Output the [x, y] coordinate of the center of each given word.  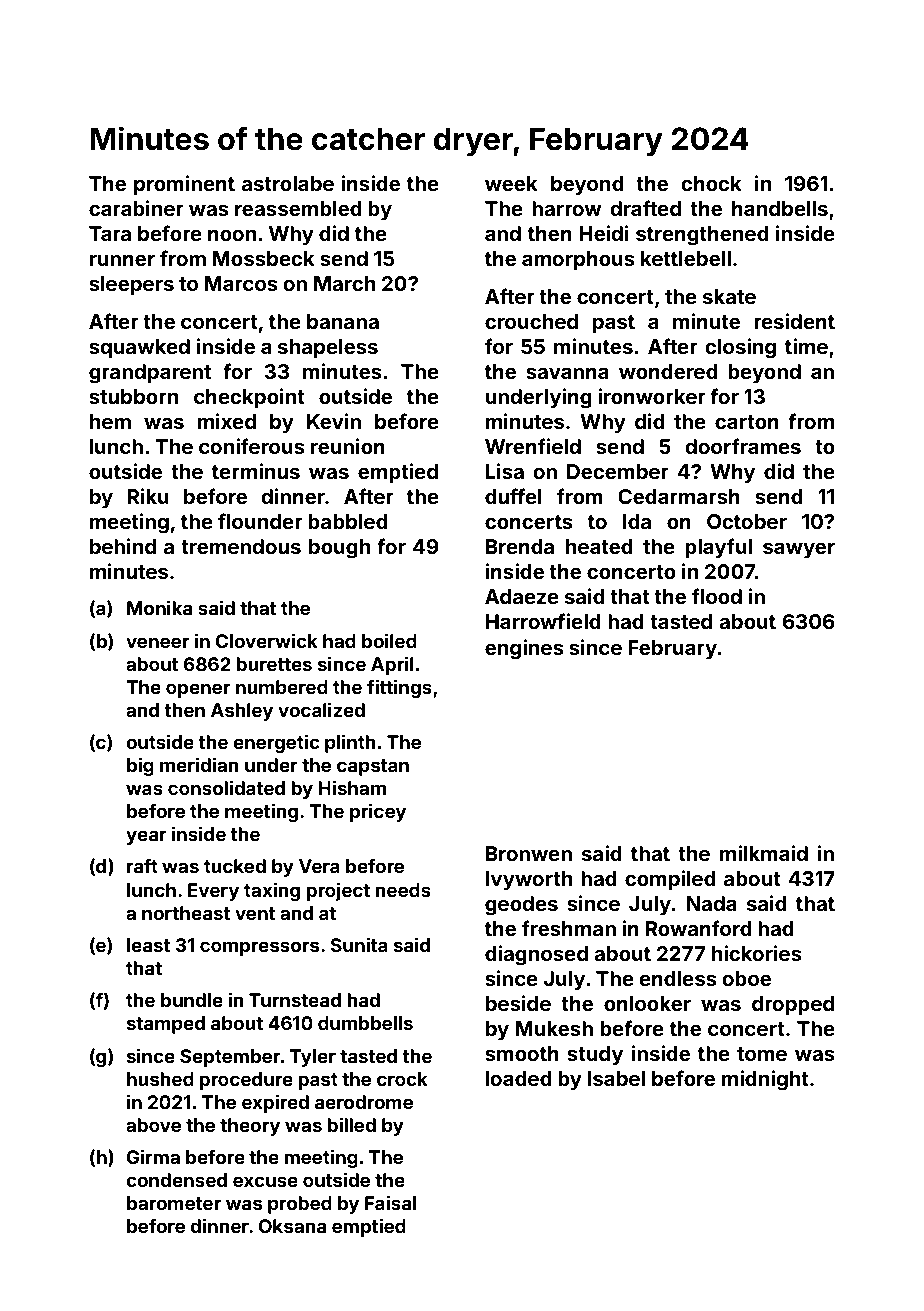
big [140, 766]
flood [717, 596]
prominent [184, 185]
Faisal [390, 1202]
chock [711, 183]
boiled [389, 640]
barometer [174, 1203]
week [511, 183]
